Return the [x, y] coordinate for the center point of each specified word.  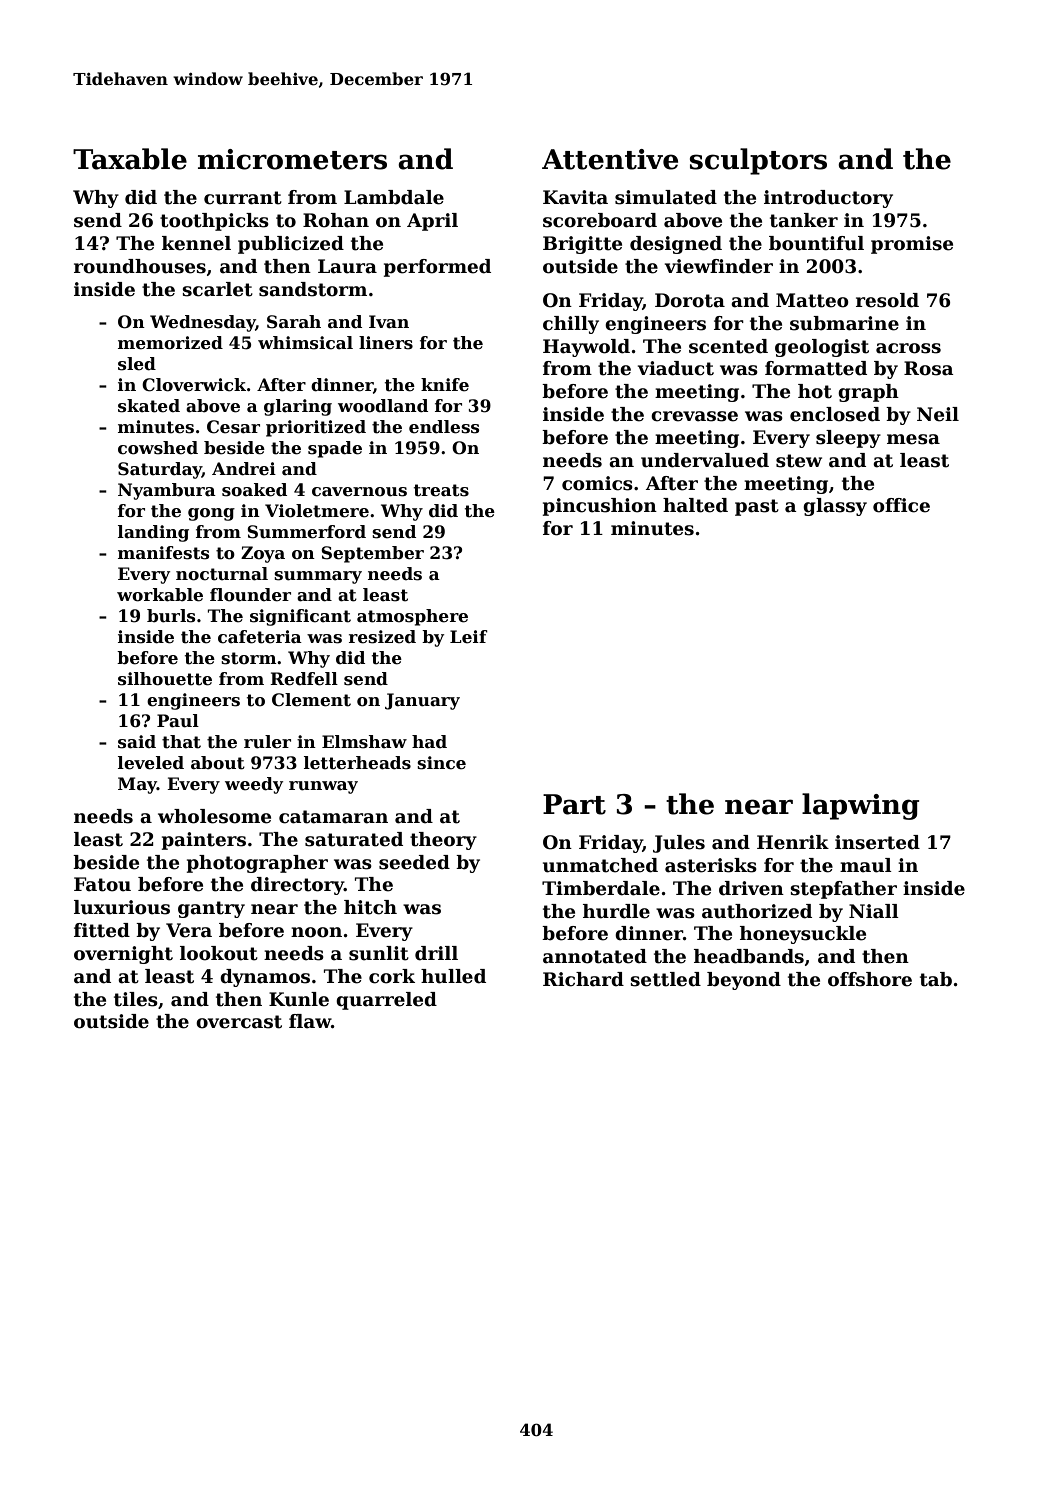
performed [437, 268]
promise [912, 245]
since [441, 763]
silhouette [165, 679]
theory [443, 841]
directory [297, 886]
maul [866, 865]
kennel [196, 243]
